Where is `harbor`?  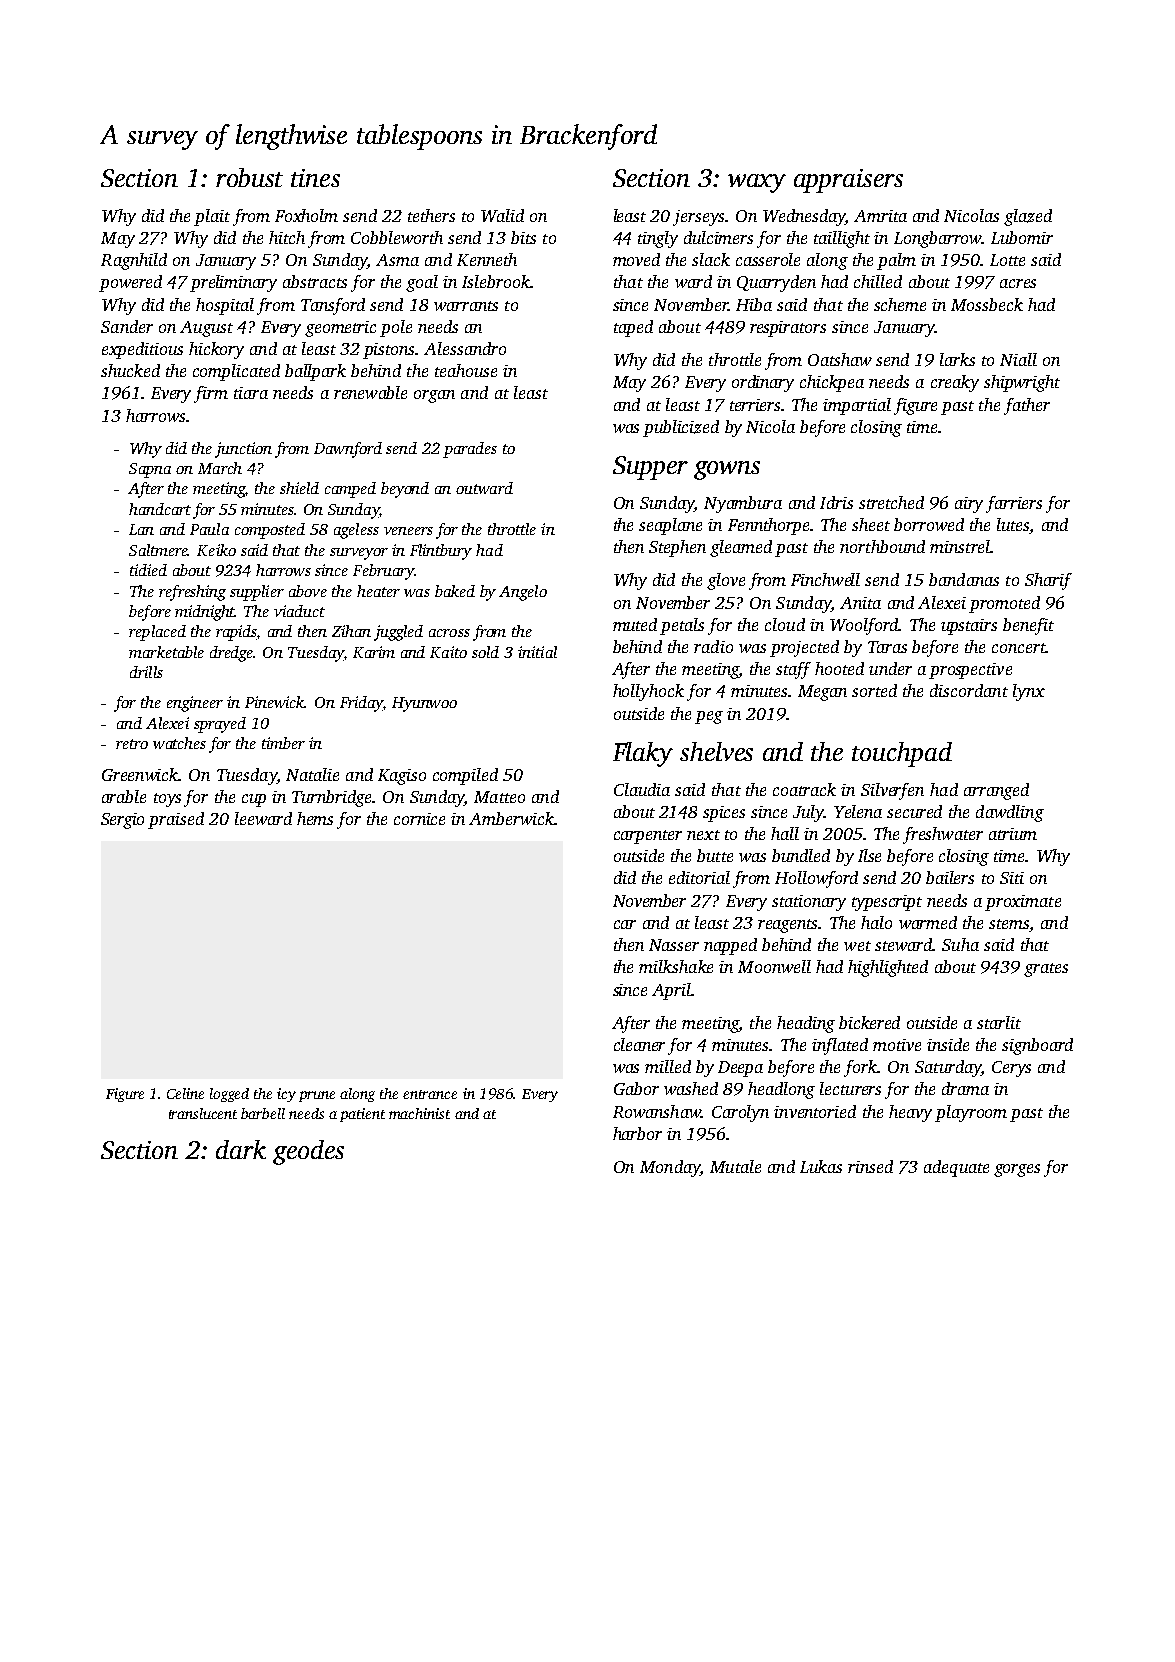 harbor is located at coordinates (637, 1133).
